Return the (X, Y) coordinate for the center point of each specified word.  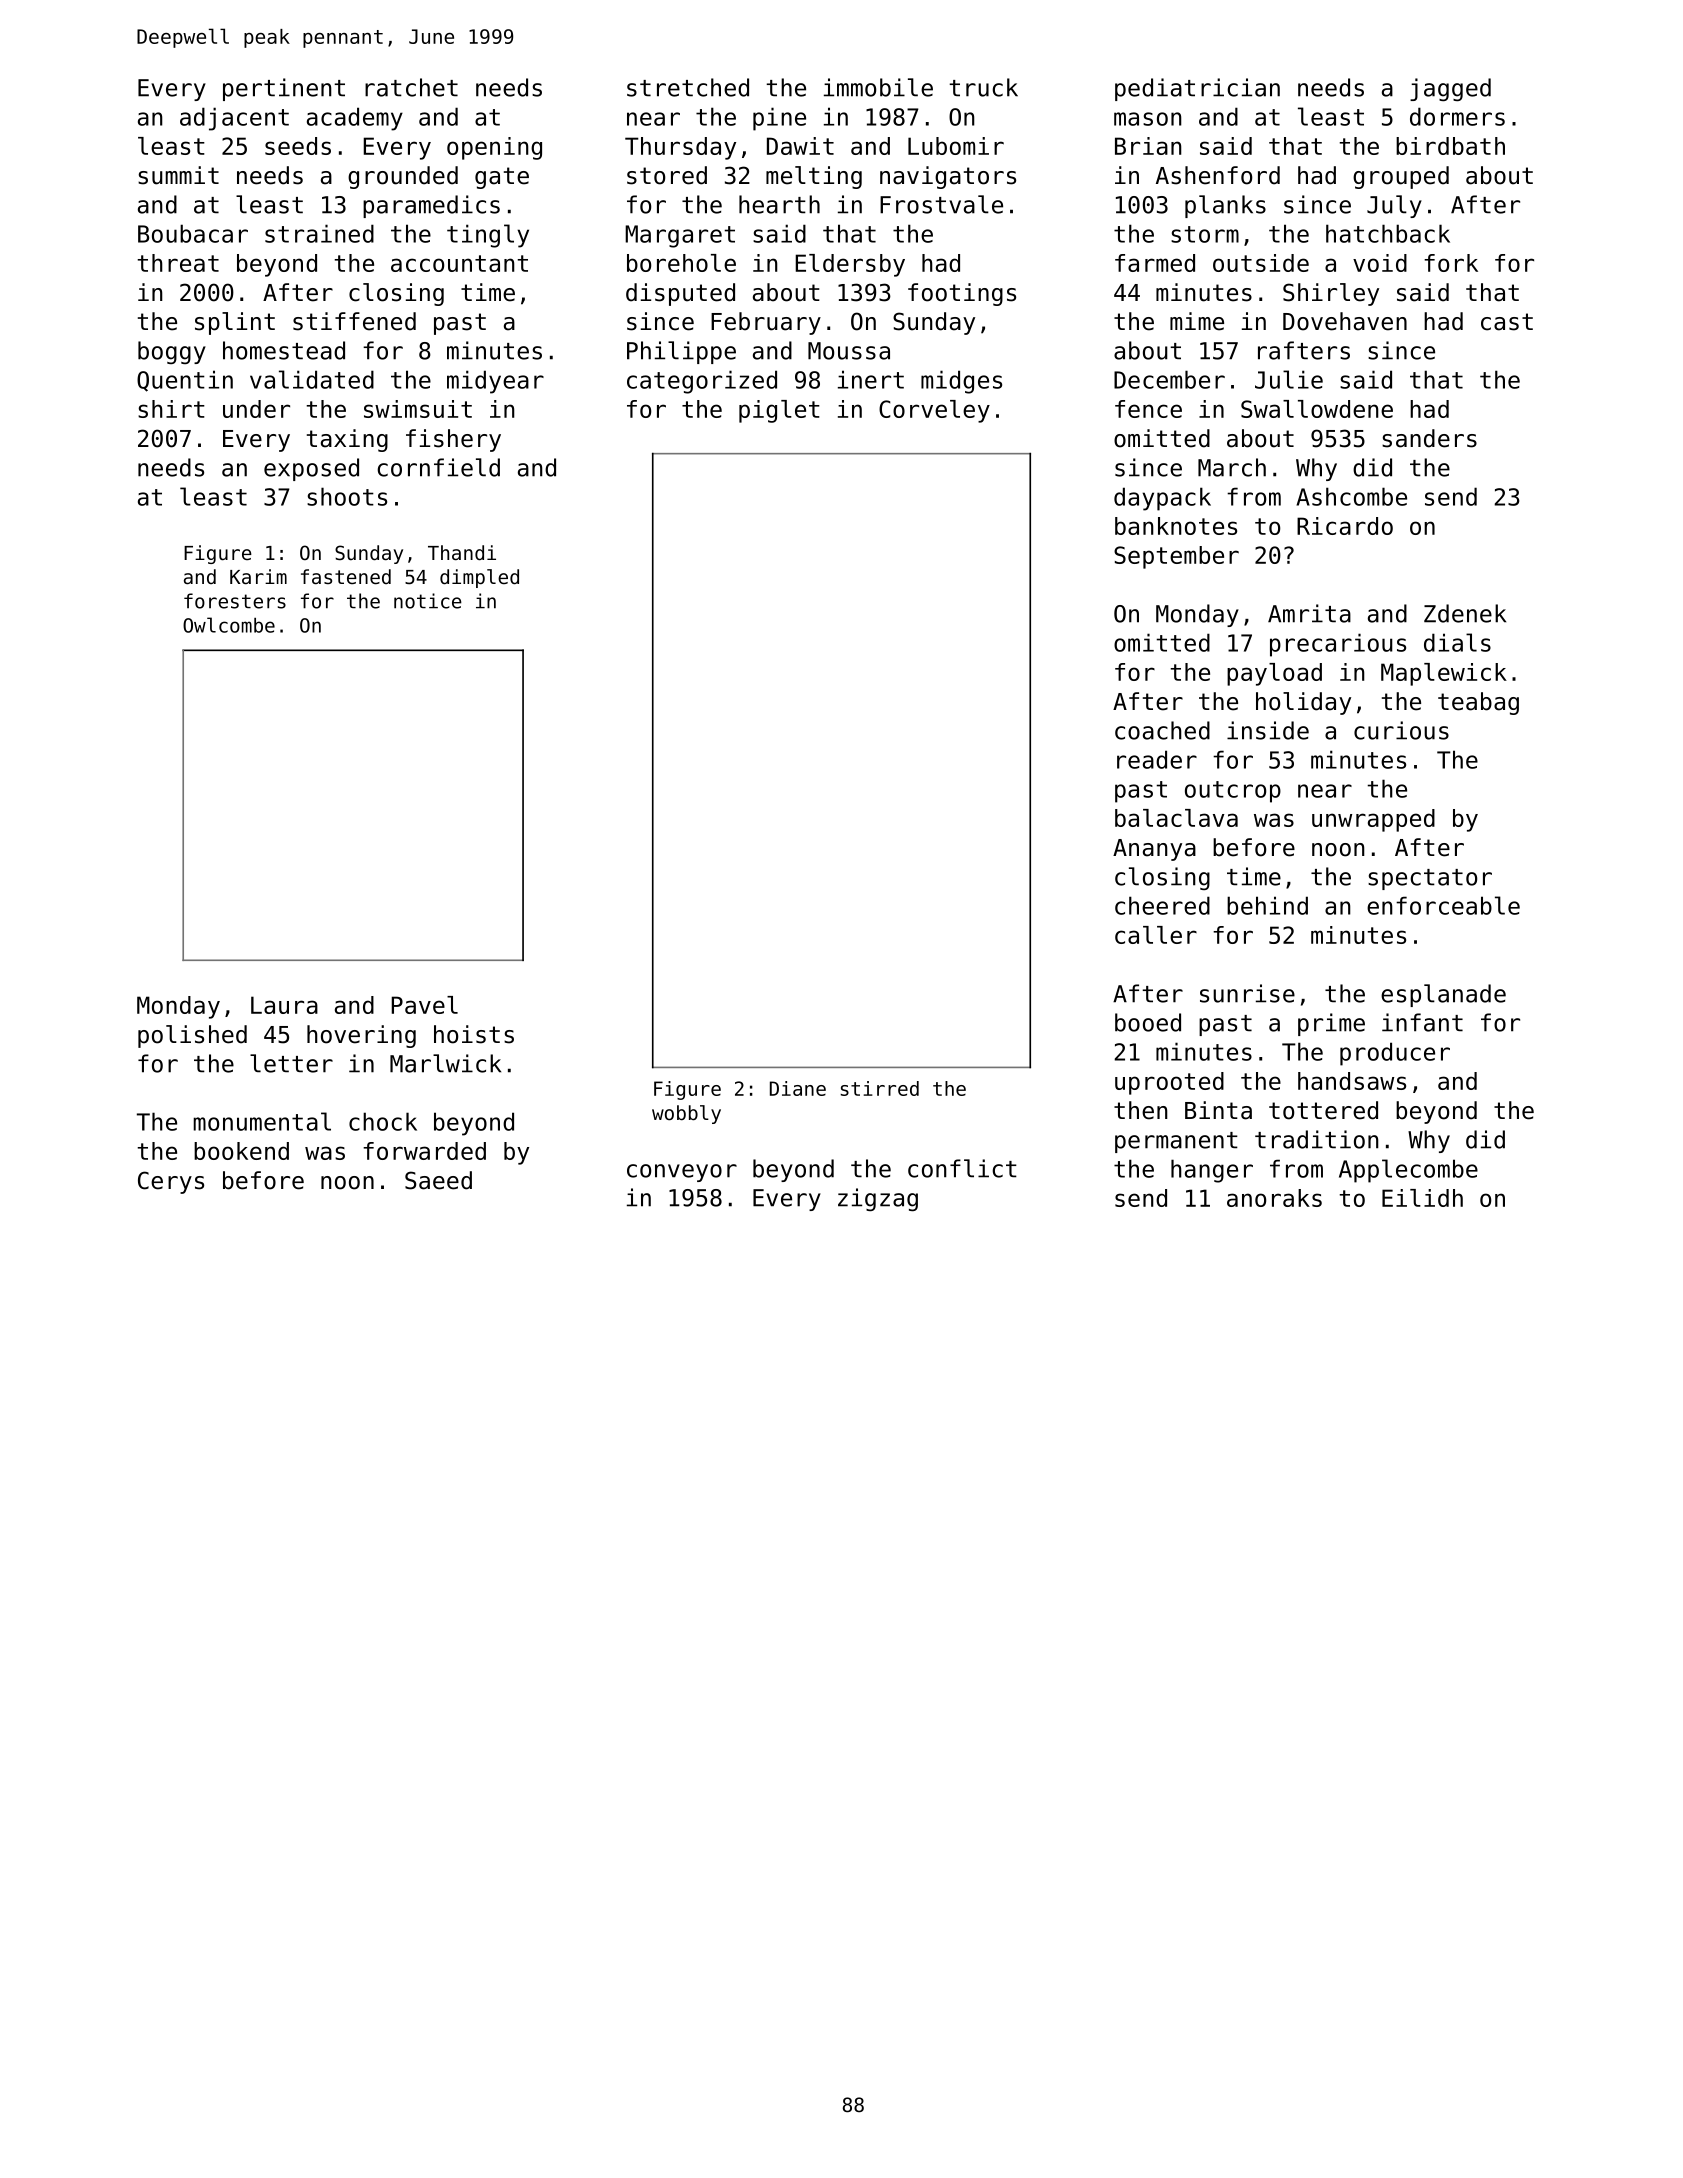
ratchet (411, 87)
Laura (284, 1005)
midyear (495, 382)
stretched (688, 87)
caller (1156, 935)
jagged (1450, 89)
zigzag (878, 1199)
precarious (1338, 645)
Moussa (849, 351)
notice (428, 601)
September (1176, 557)
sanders (1429, 438)
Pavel (424, 1005)
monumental (262, 1121)
